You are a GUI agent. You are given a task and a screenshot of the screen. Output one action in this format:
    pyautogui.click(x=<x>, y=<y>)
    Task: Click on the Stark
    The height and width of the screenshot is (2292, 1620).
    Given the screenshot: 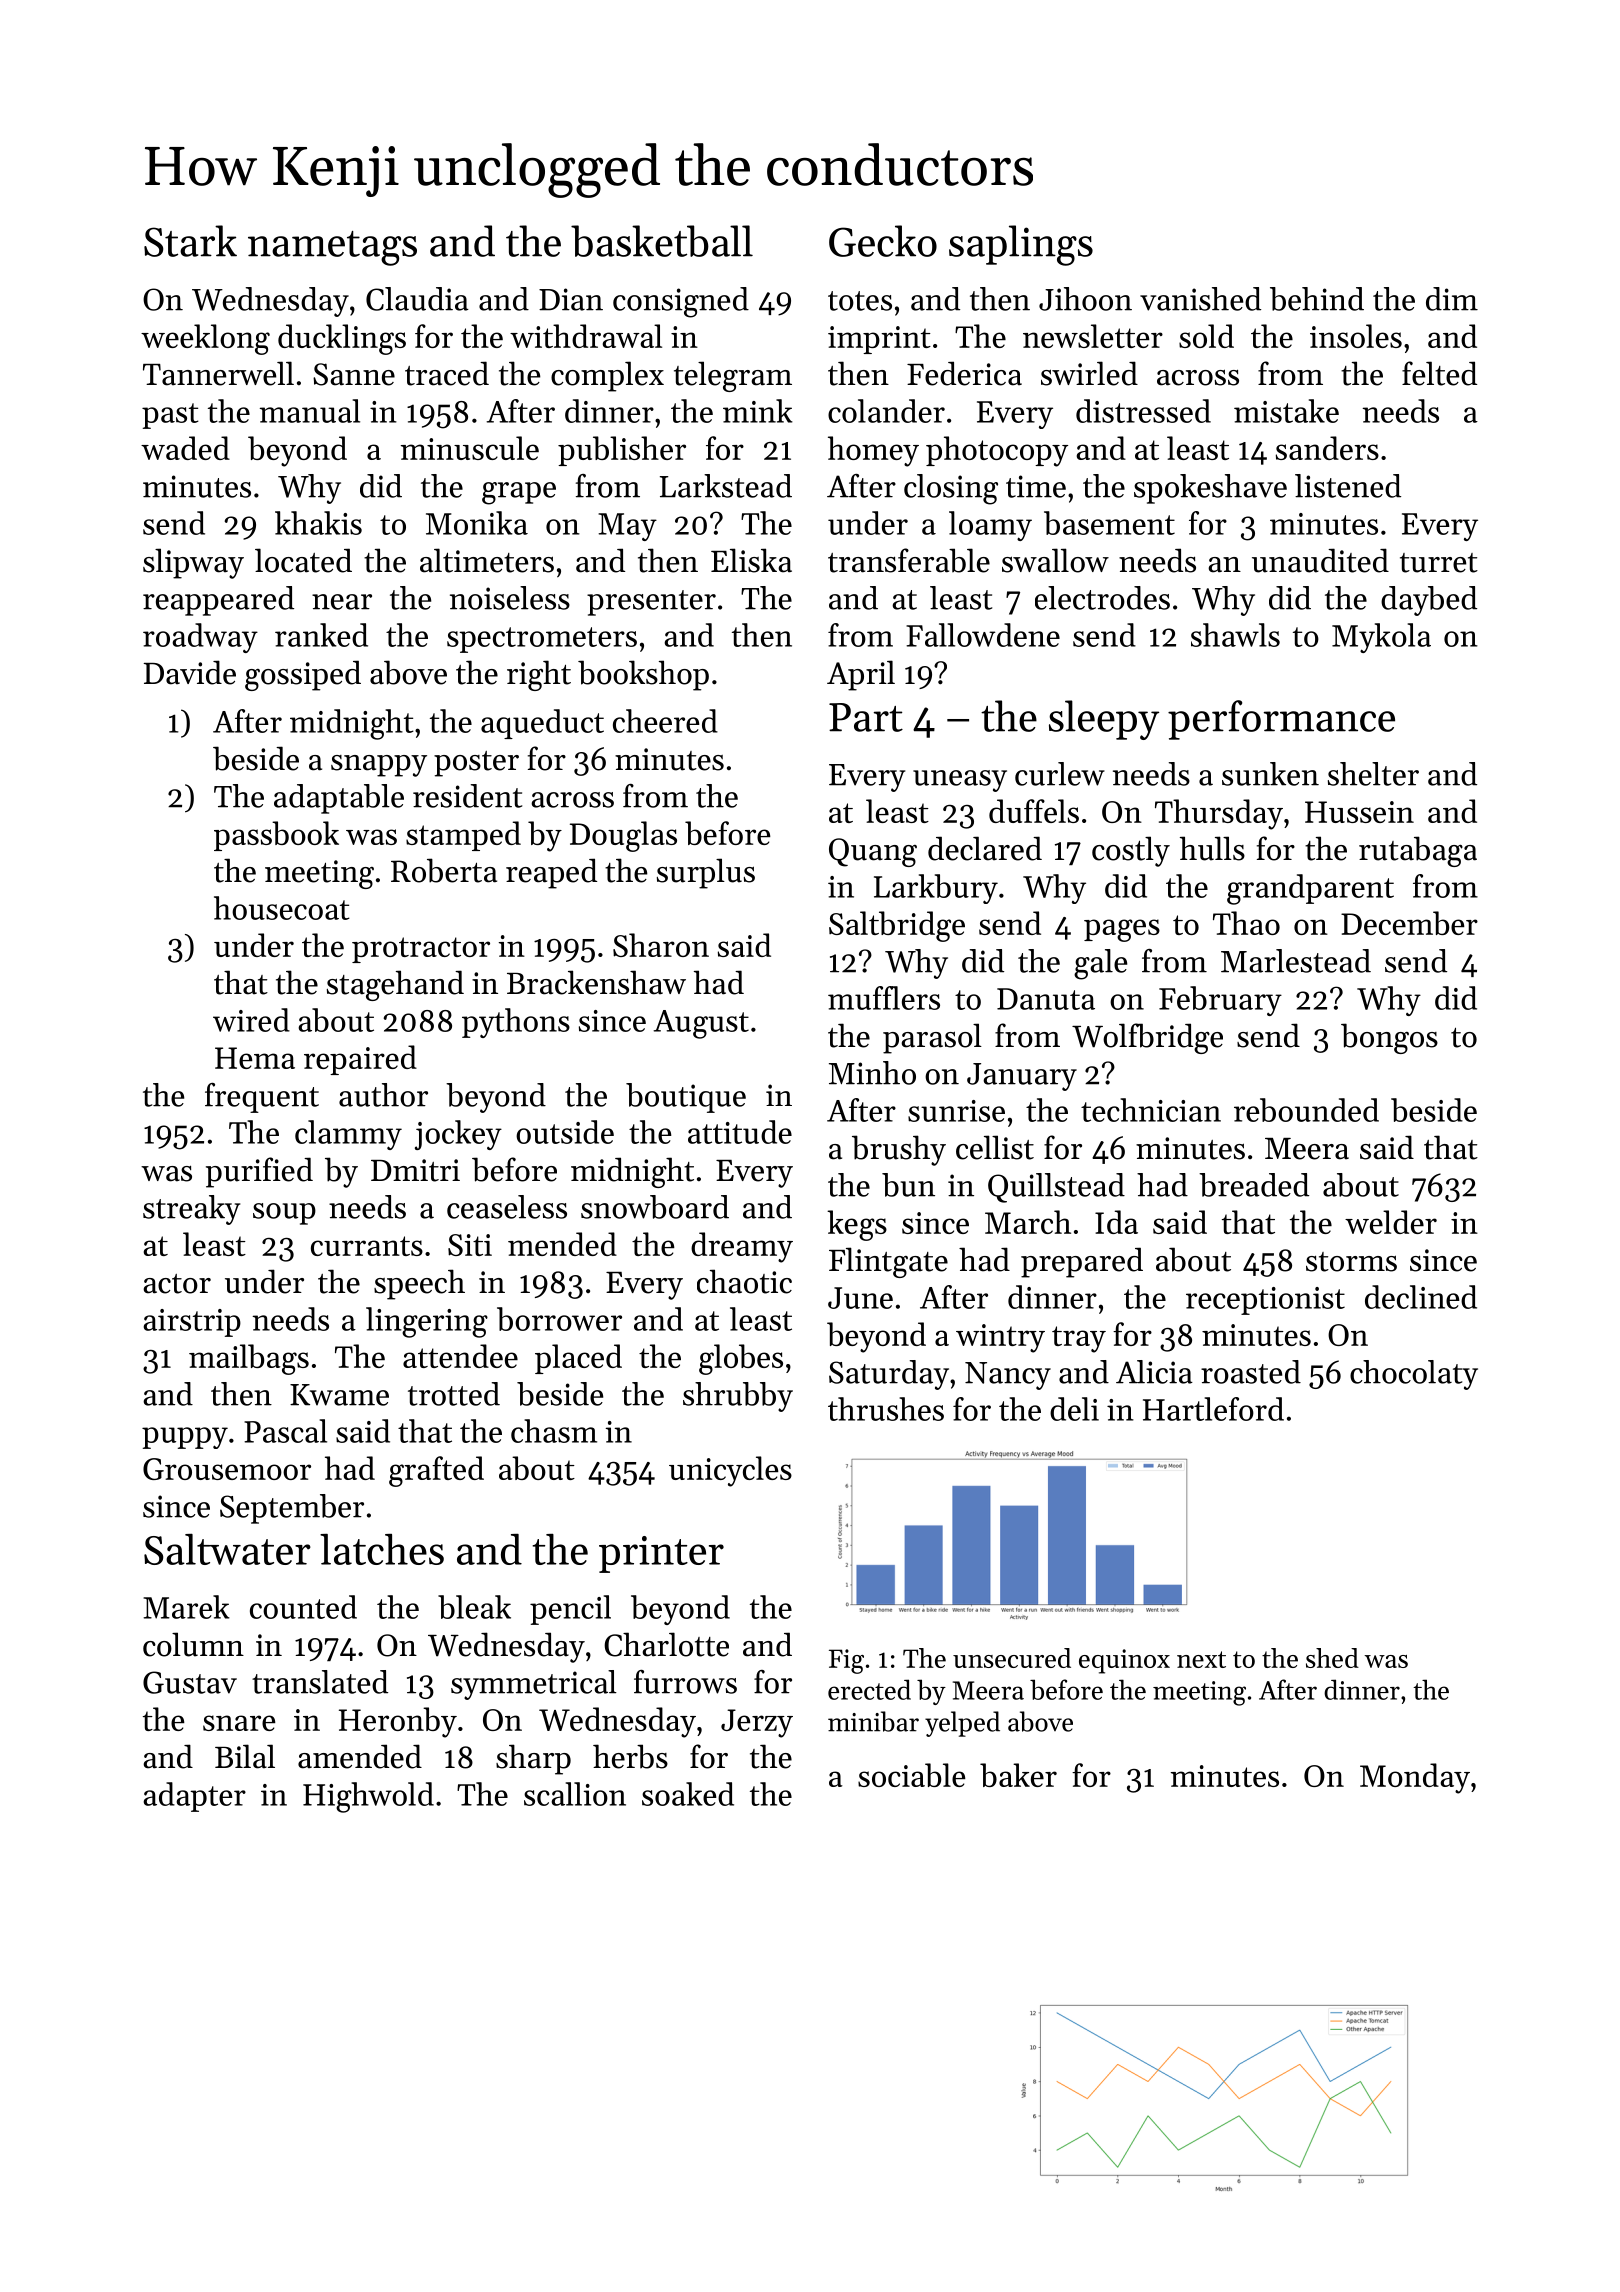 What is the action you would take?
    pyautogui.click(x=190, y=241)
